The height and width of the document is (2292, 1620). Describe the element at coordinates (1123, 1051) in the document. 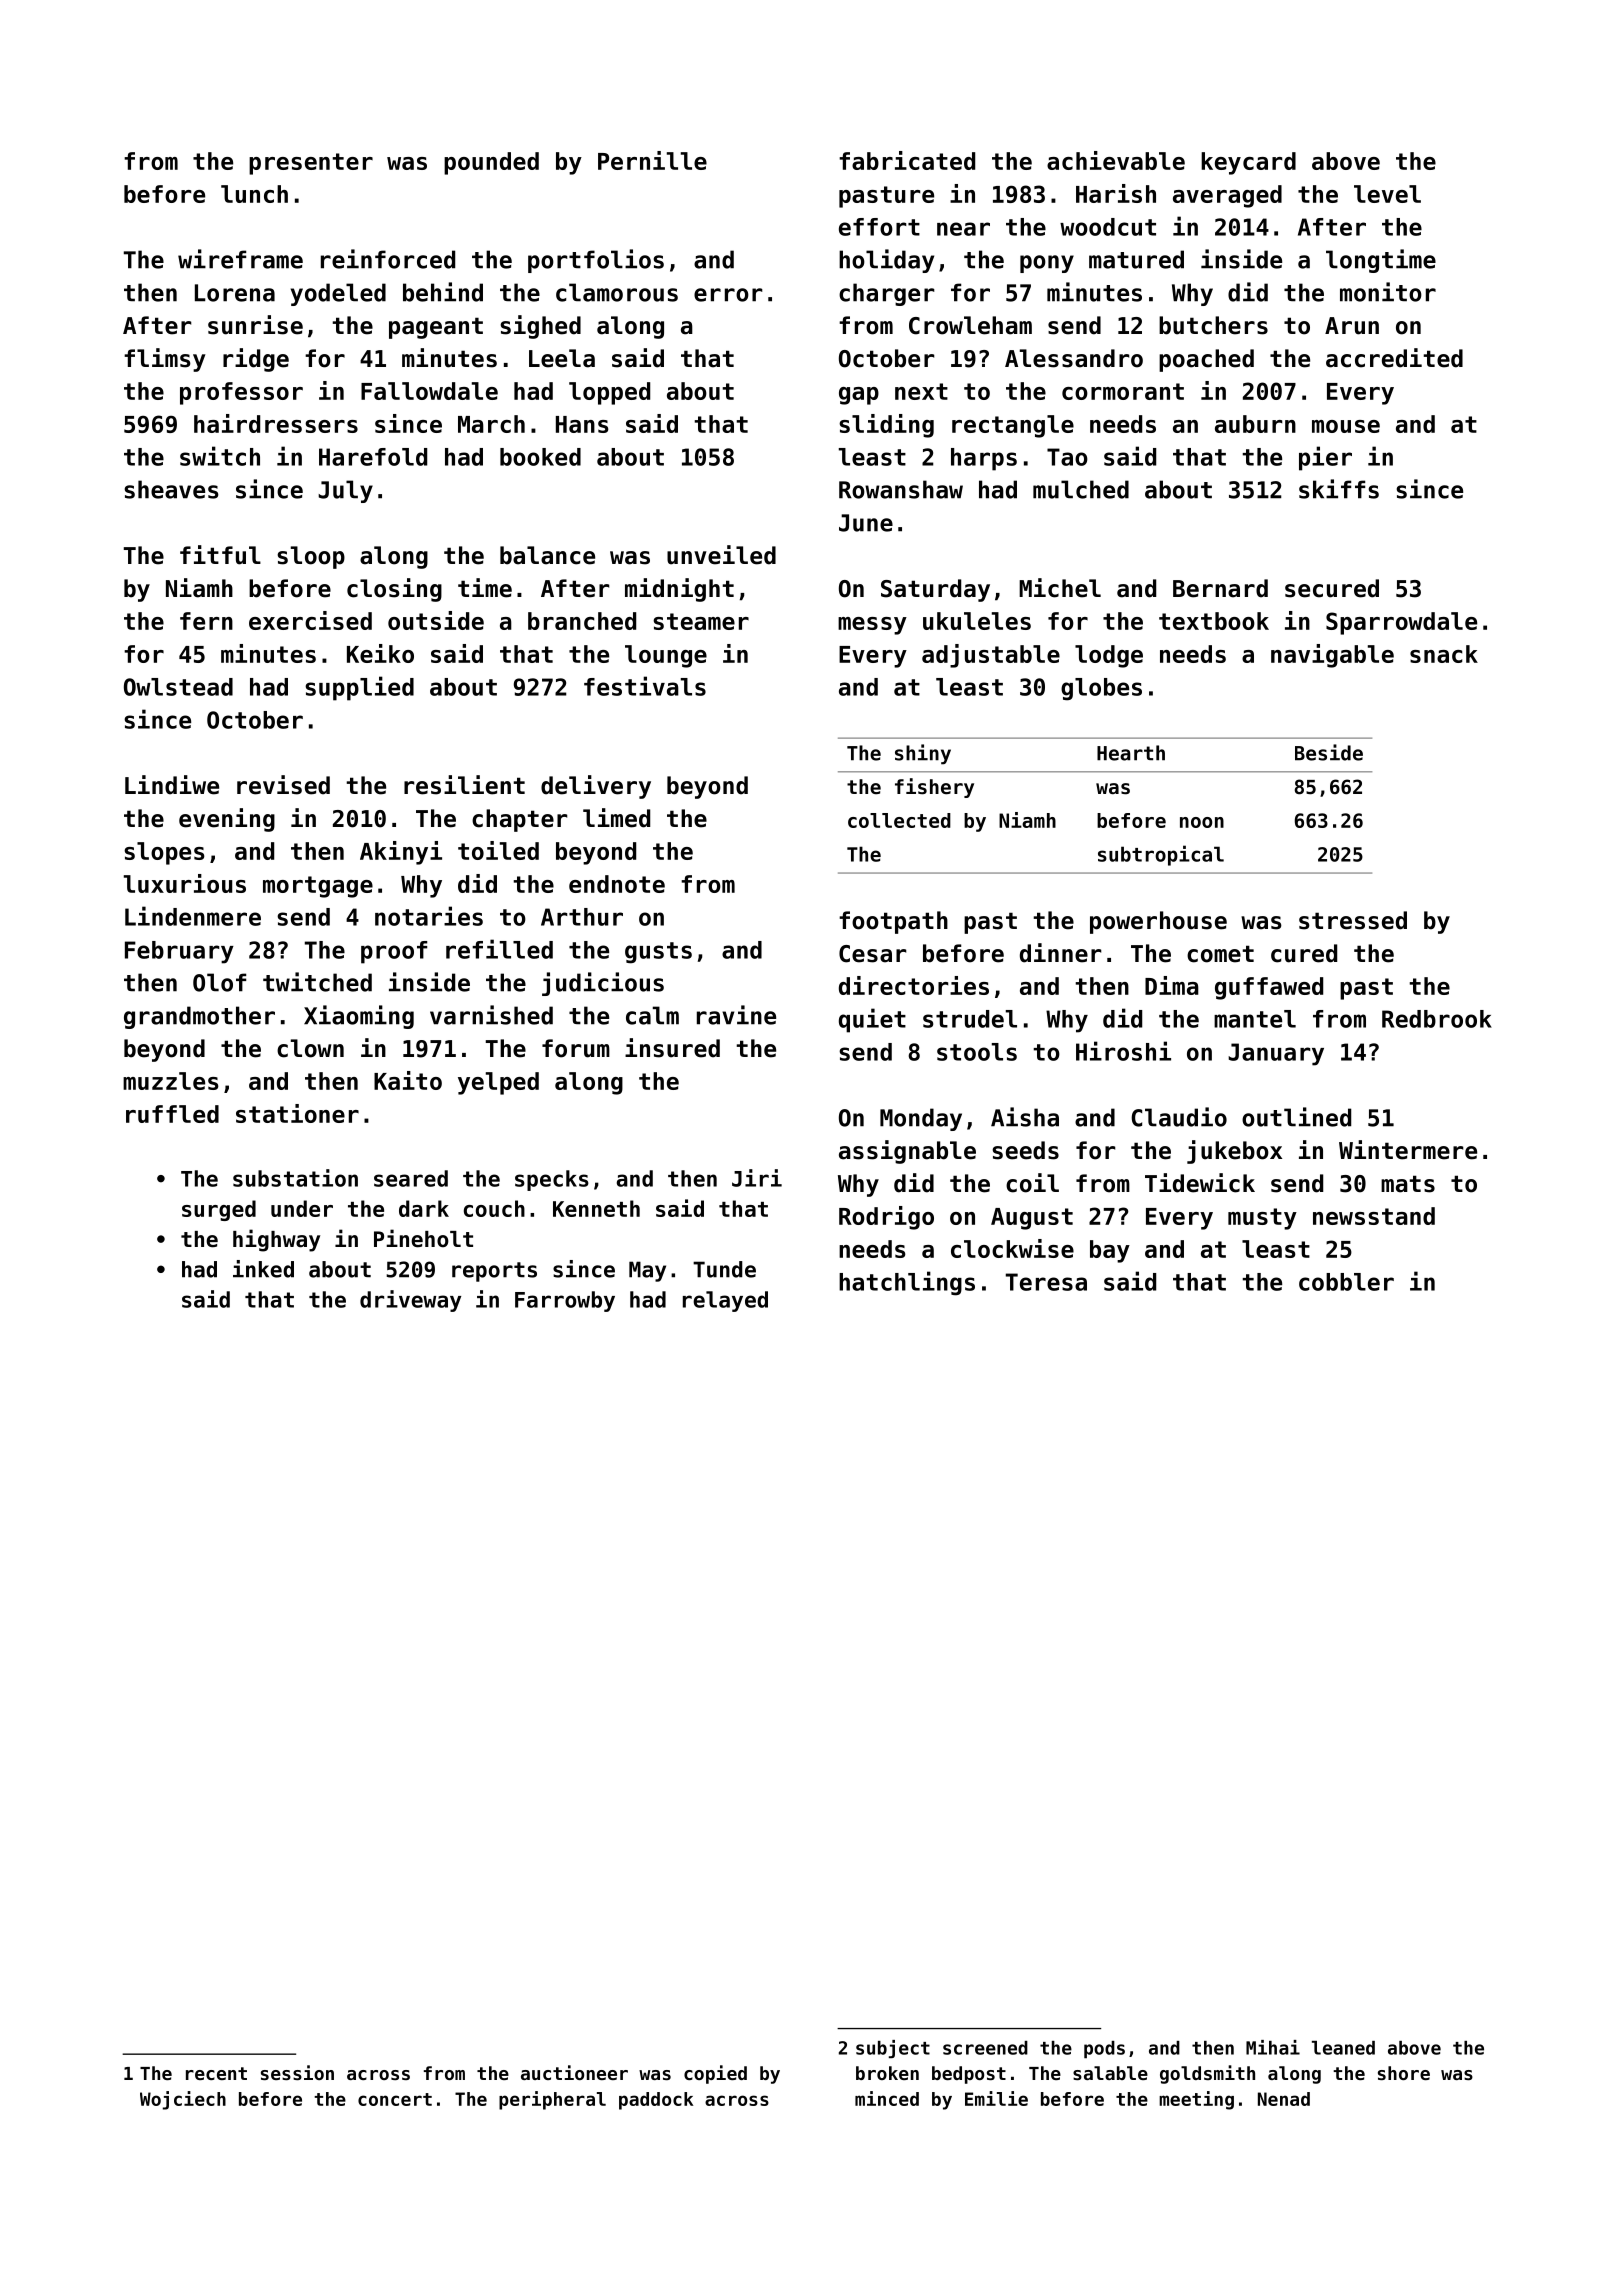

I see `Hiroshi` at that location.
